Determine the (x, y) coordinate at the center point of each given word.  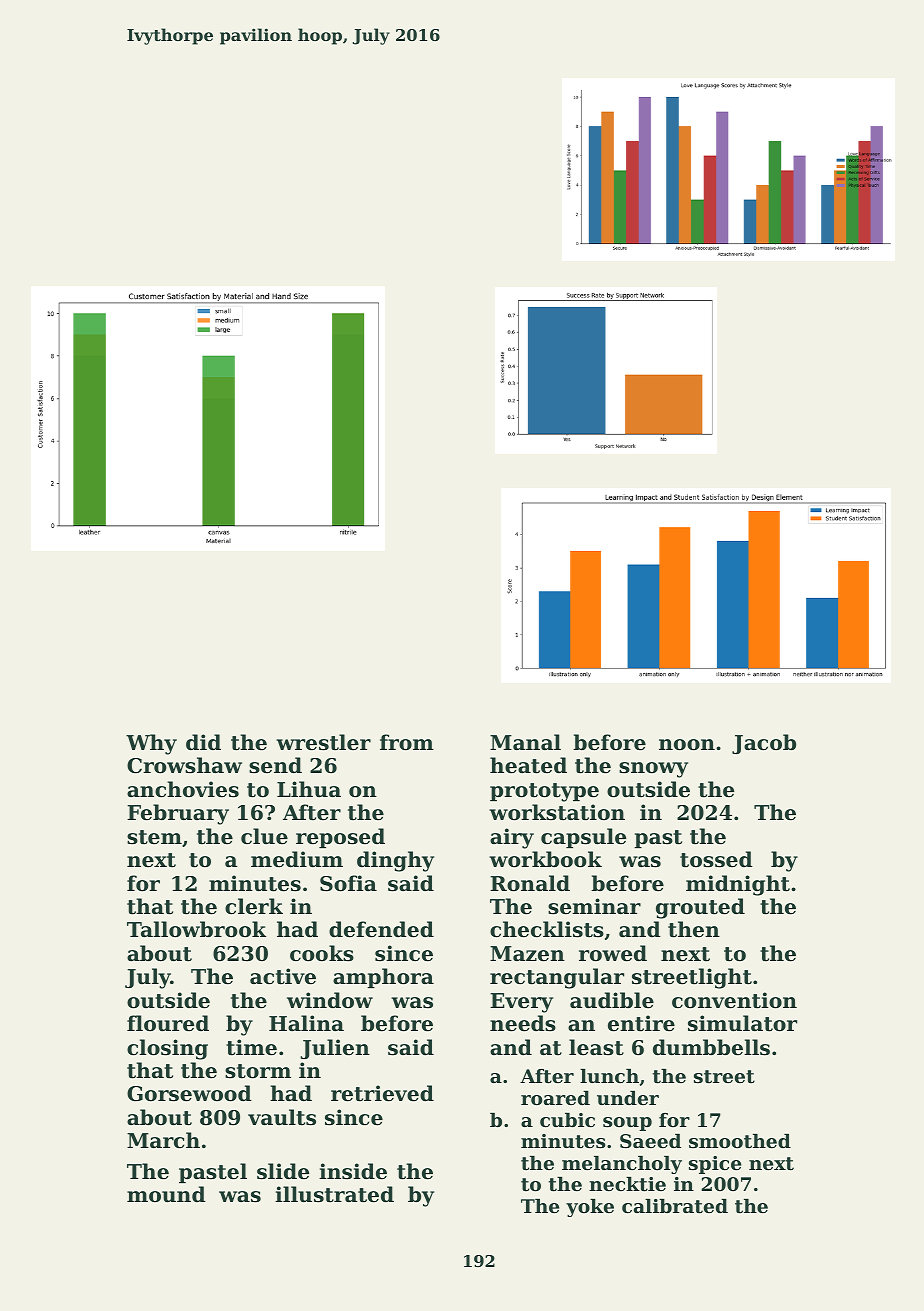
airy (512, 838)
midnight (738, 885)
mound (166, 1194)
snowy (653, 770)
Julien (335, 1049)
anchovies (183, 789)
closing (167, 1049)
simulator (742, 1023)
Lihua (309, 789)
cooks (322, 953)
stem (154, 837)
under (628, 1098)
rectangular (557, 978)
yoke (590, 1208)
